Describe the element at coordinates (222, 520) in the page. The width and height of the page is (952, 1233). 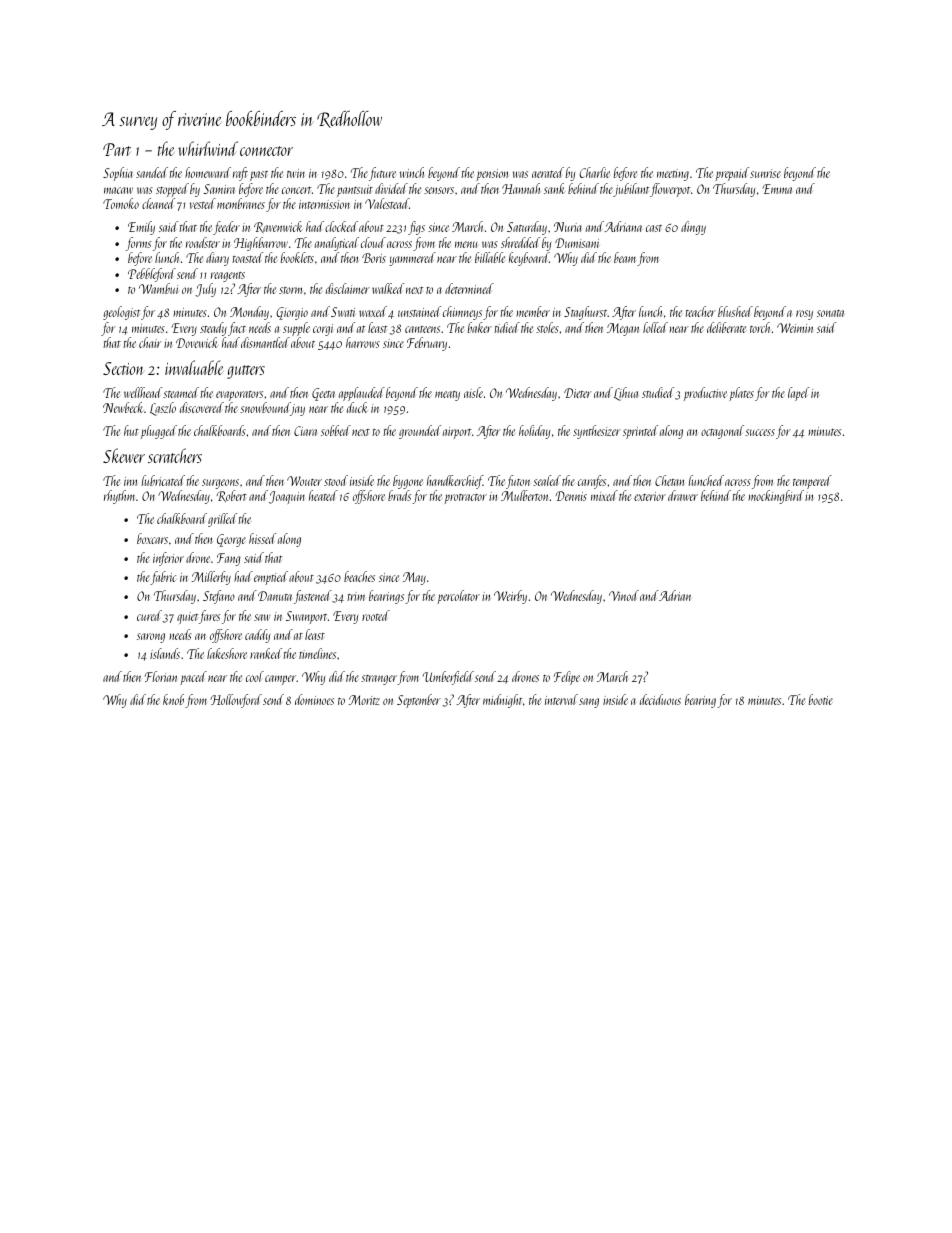
I see `grilled` at that location.
